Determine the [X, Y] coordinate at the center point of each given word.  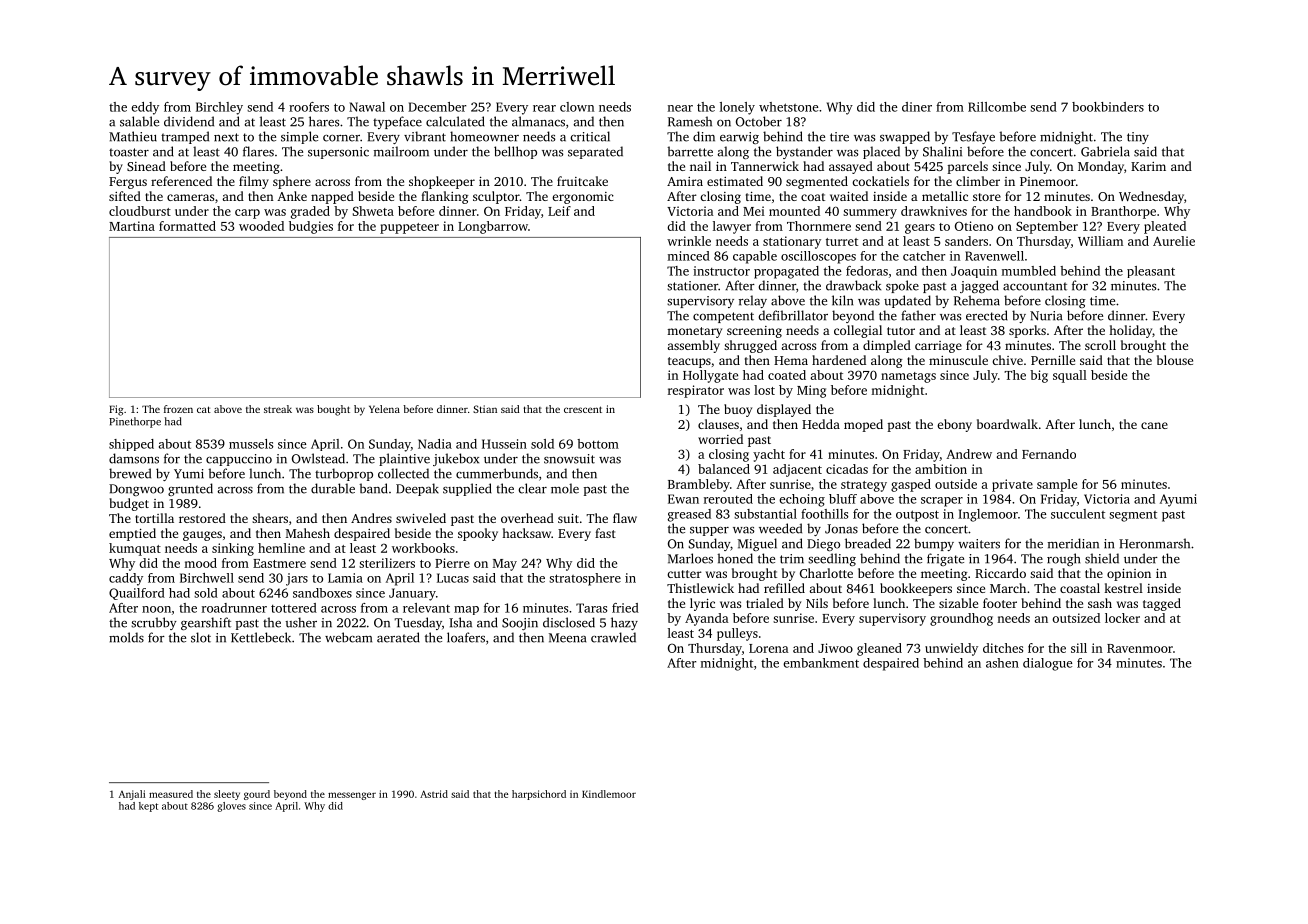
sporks [1027, 331]
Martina [132, 226]
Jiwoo [835, 648]
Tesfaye [973, 137]
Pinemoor [1048, 181]
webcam [348, 637]
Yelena [384, 409]
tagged [1162, 604]
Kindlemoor [609, 794]
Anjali [132, 795]
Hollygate [710, 376]
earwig [739, 138]
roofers [309, 107]
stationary [792, 242]
